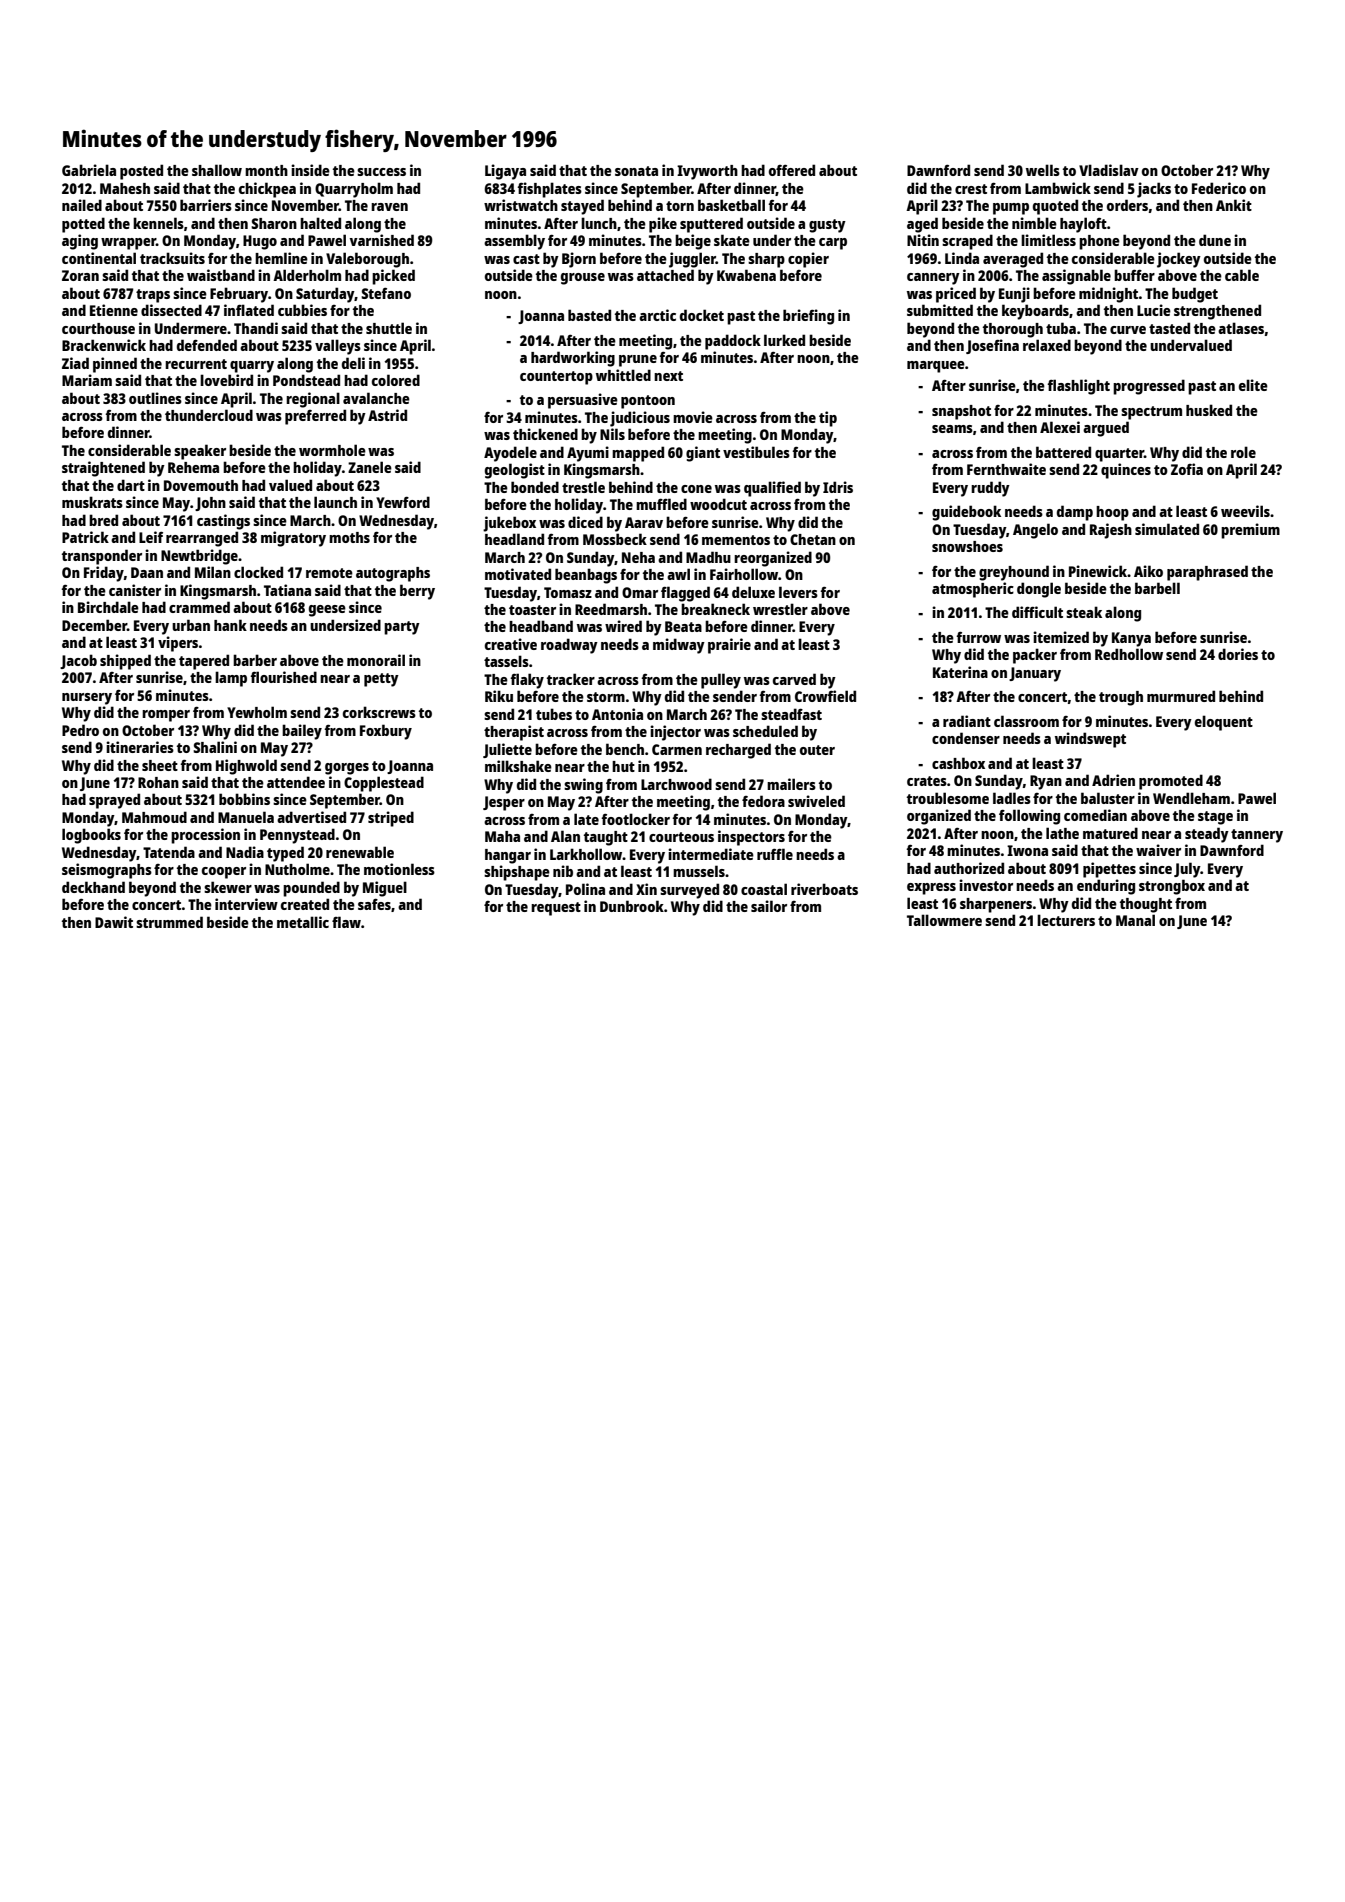 This screenshot has width=1345, height=1902. I want to click on ruffle, so click(775, 854).
